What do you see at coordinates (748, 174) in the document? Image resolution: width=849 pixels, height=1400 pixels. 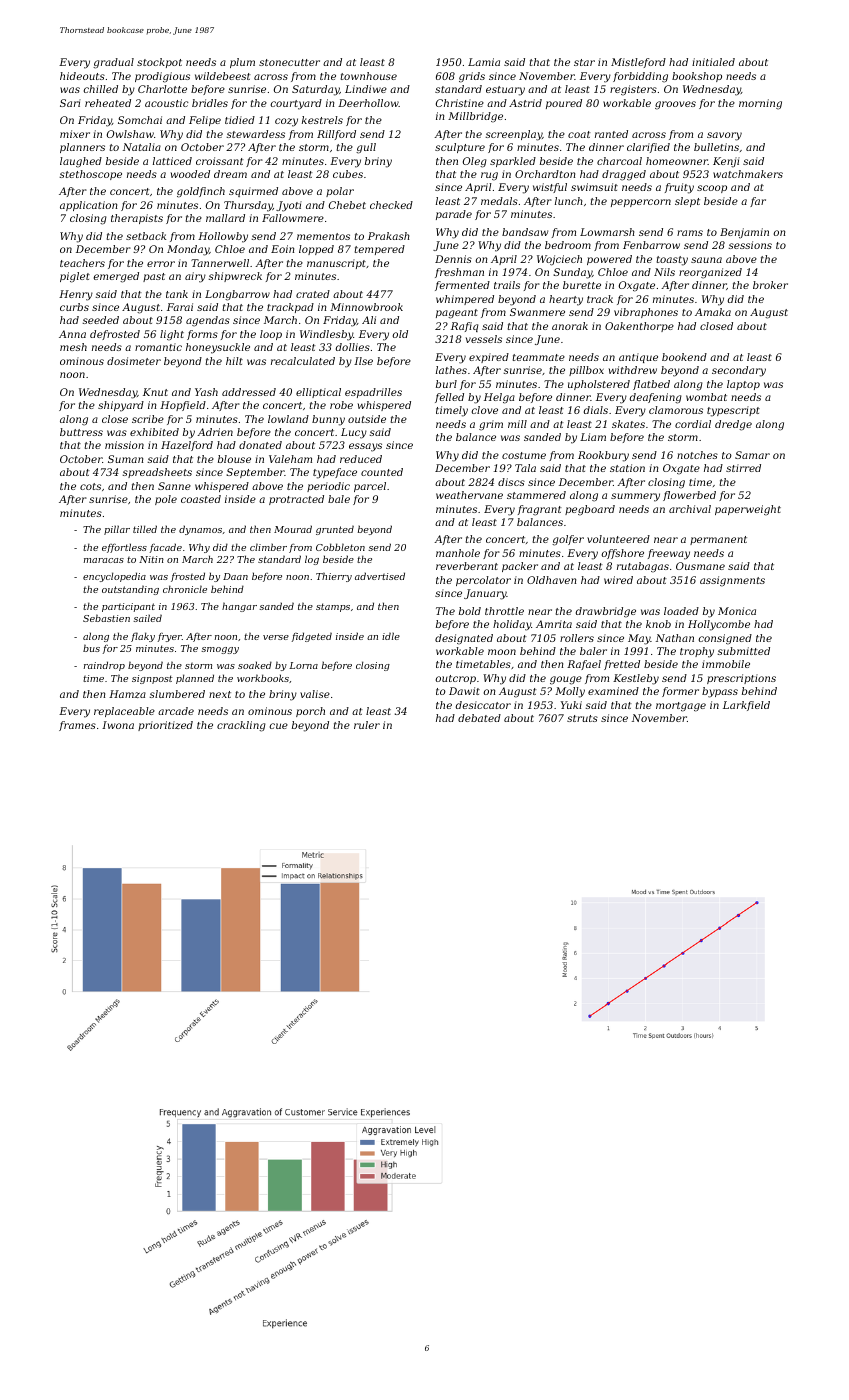 I see `watchmakers` at bounding box center [748, 174].
